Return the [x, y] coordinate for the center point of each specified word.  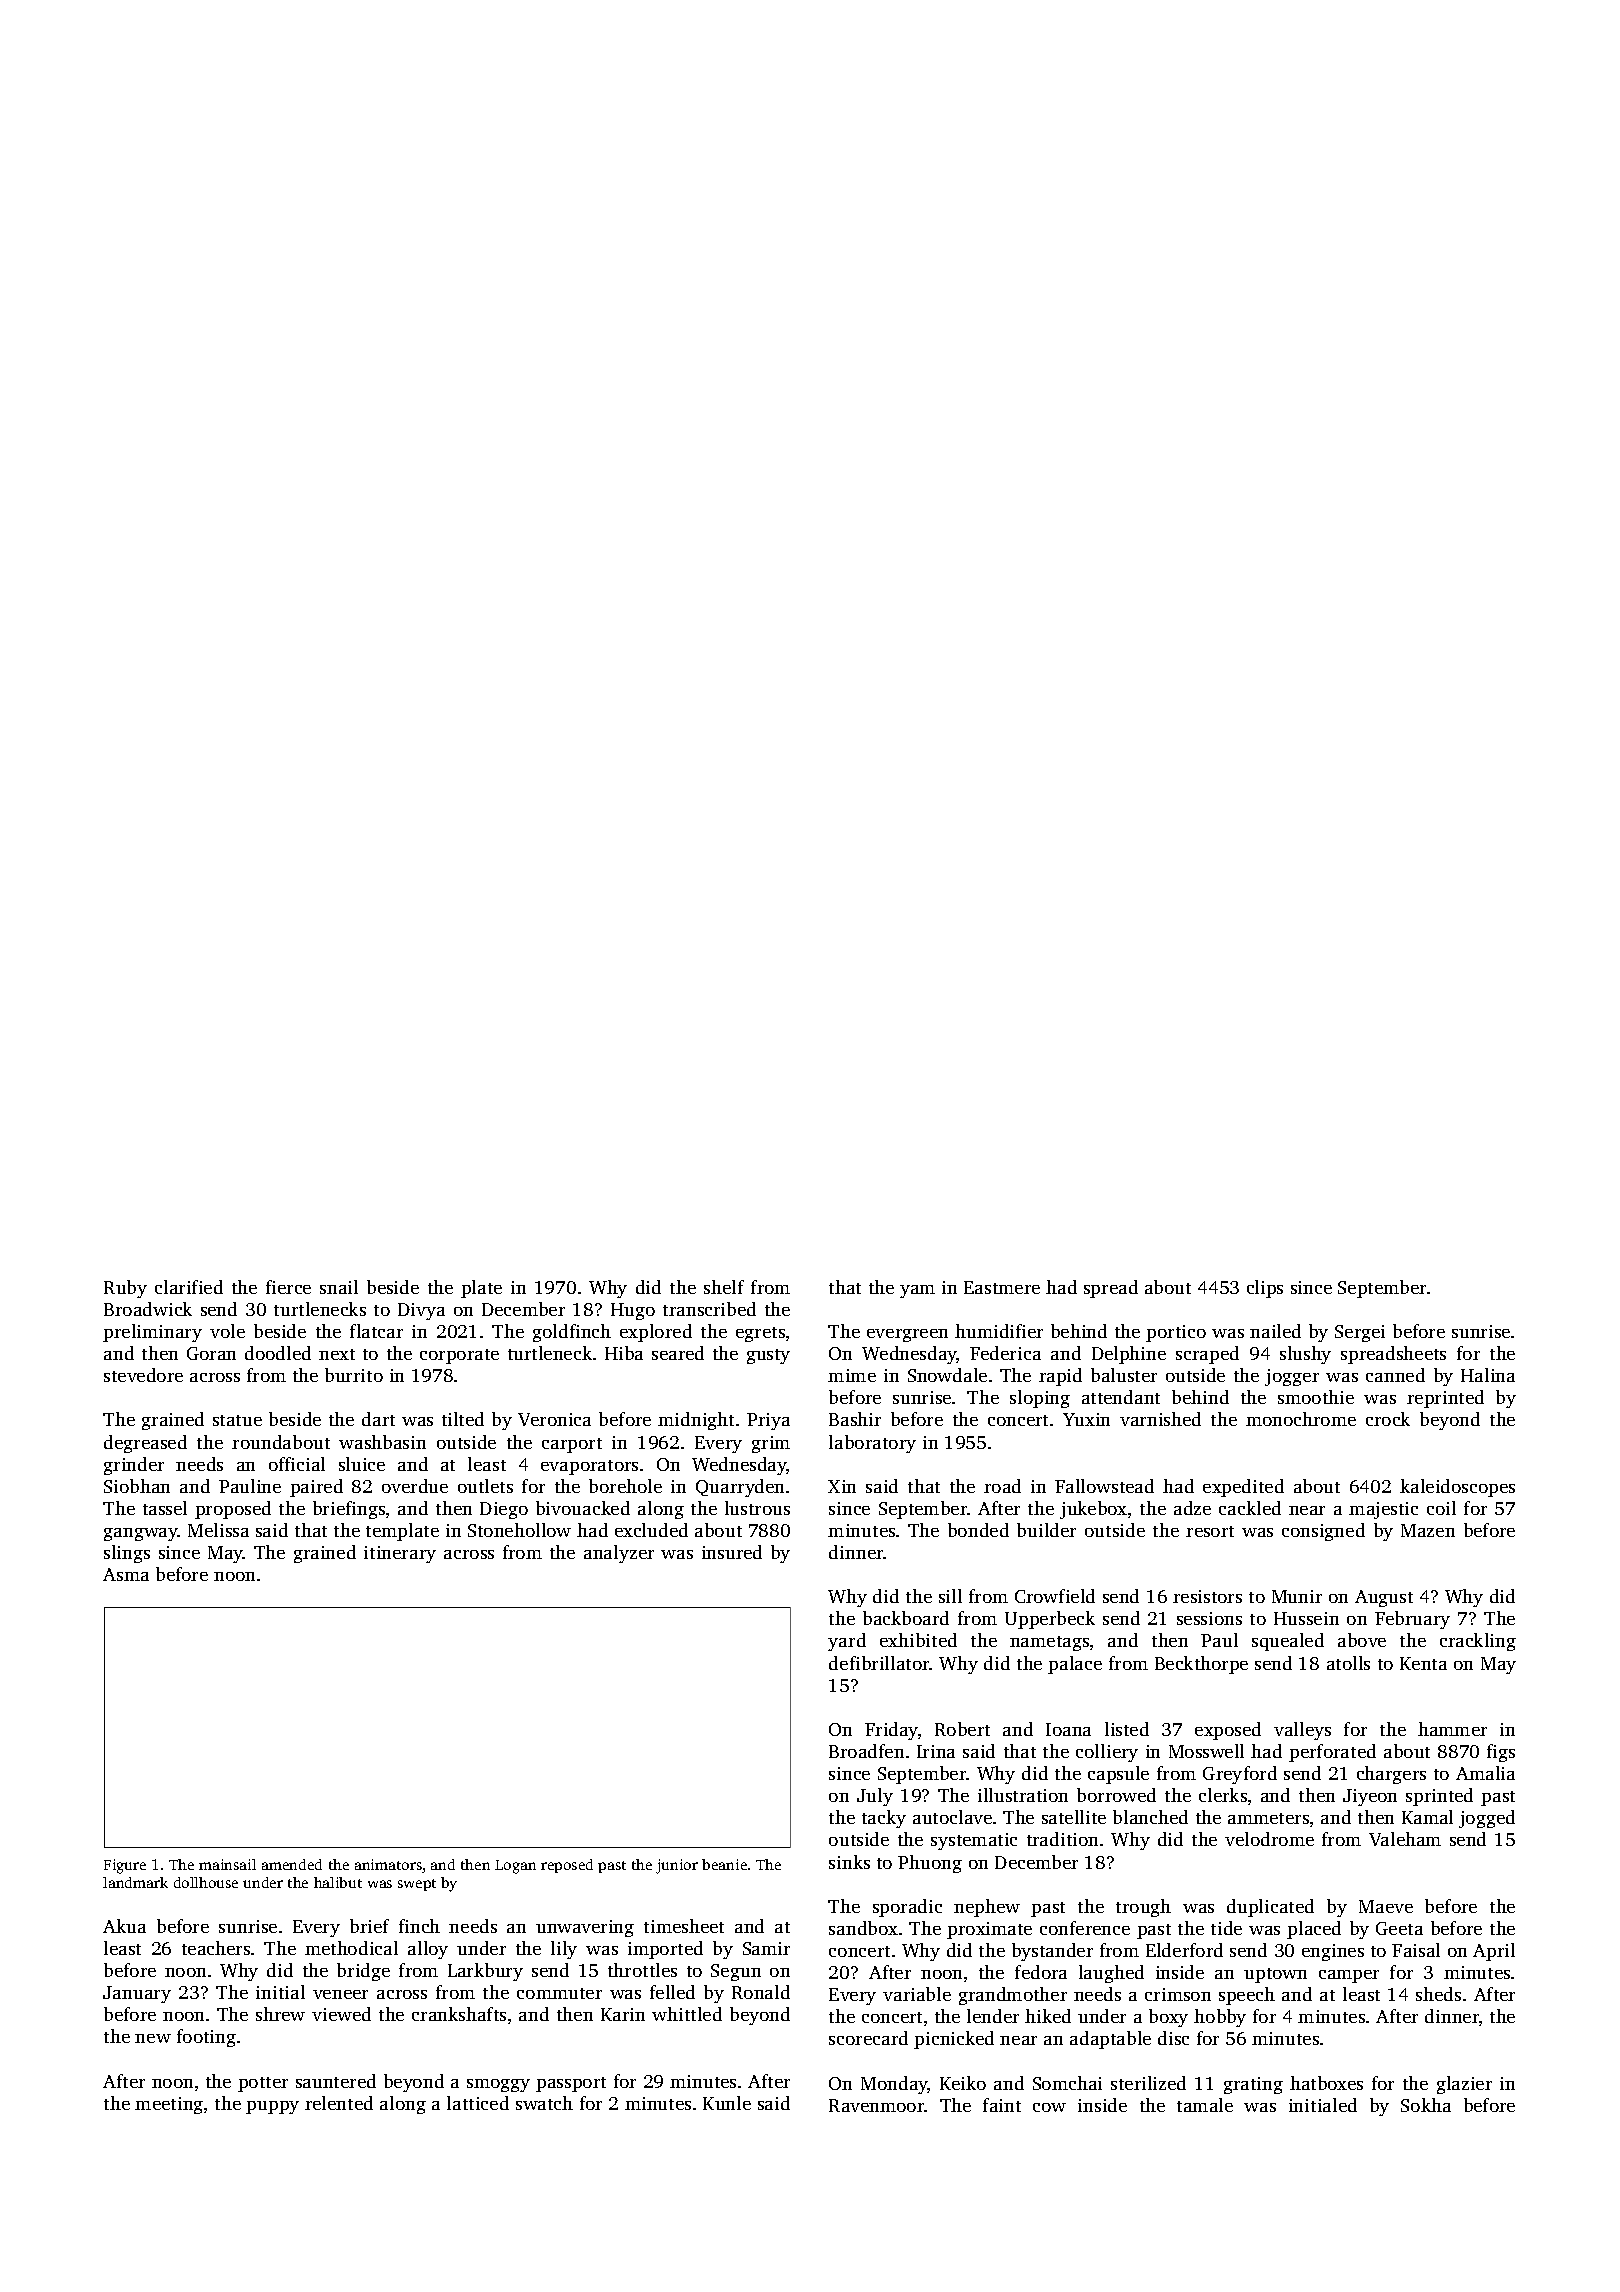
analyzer [619, 1554]
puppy [272, 2107]
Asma [126, 1574]
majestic [1383, 1510]
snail [339, 1287]
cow [1049, 2107]
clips [1265, 1289]
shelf [724, 1287]
